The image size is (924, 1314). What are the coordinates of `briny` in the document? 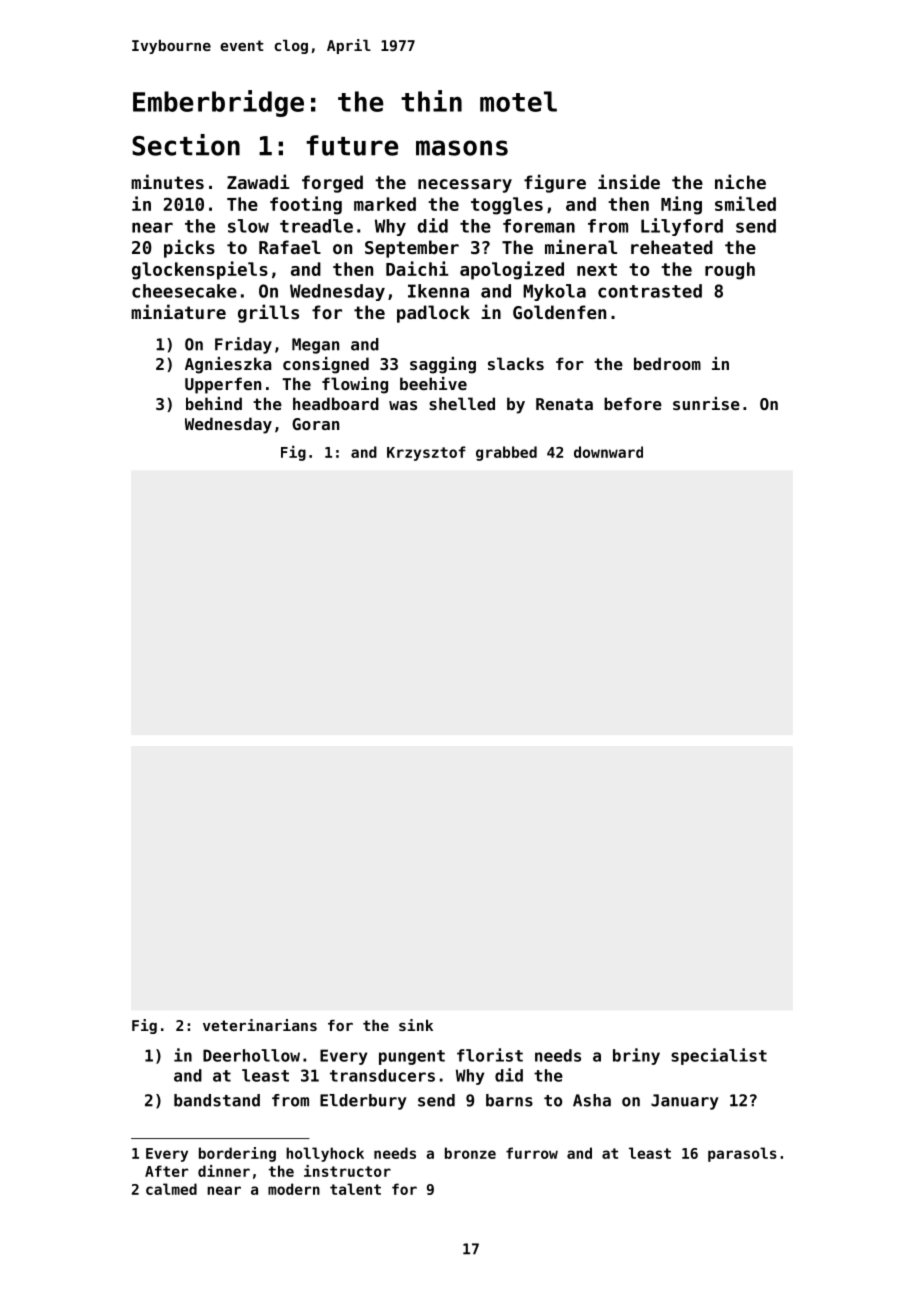 It's located at (636, 1056).
